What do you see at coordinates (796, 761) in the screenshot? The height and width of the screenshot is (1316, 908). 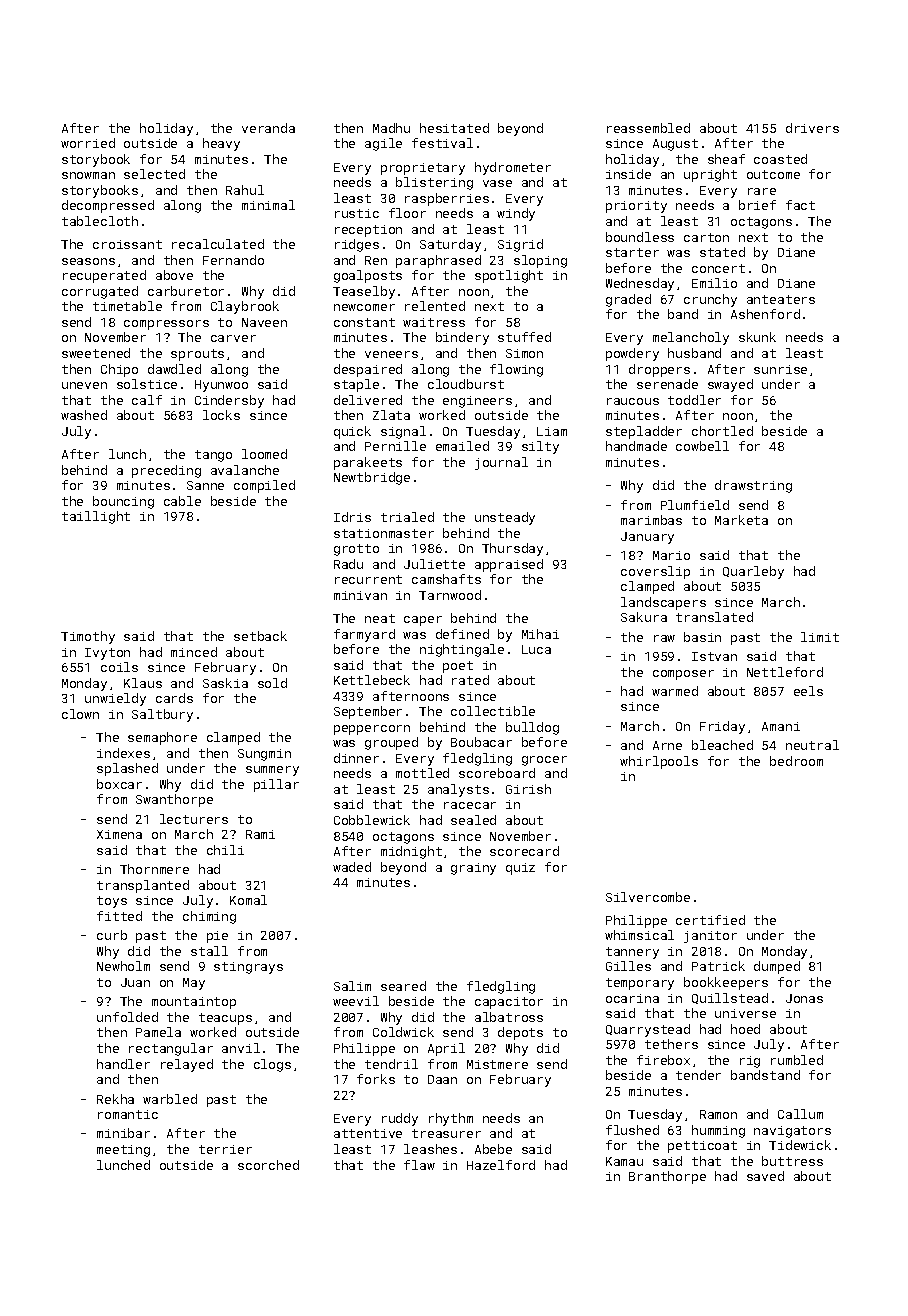 I see `bedroom` at bounding box center [796, 761].
